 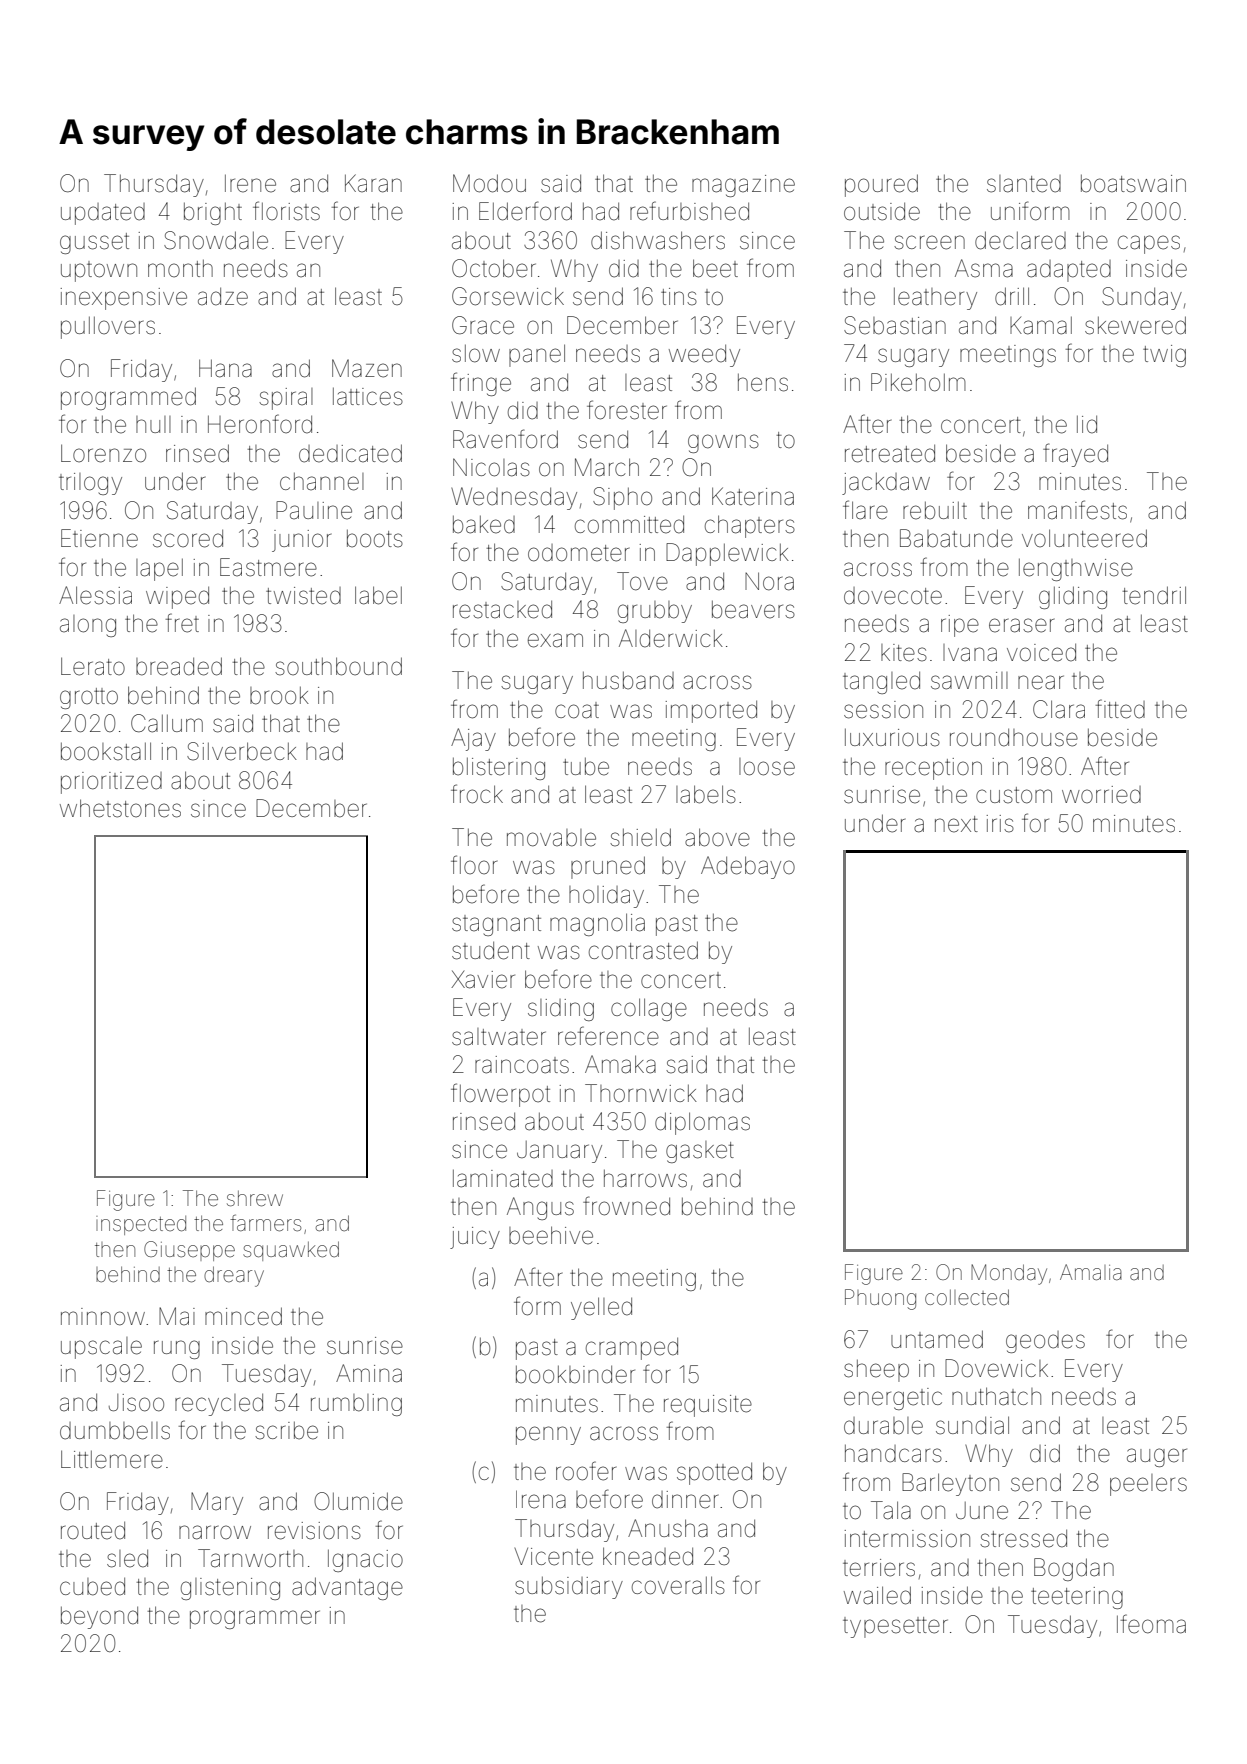 I want to click on next, so click(x=956, y=824).
